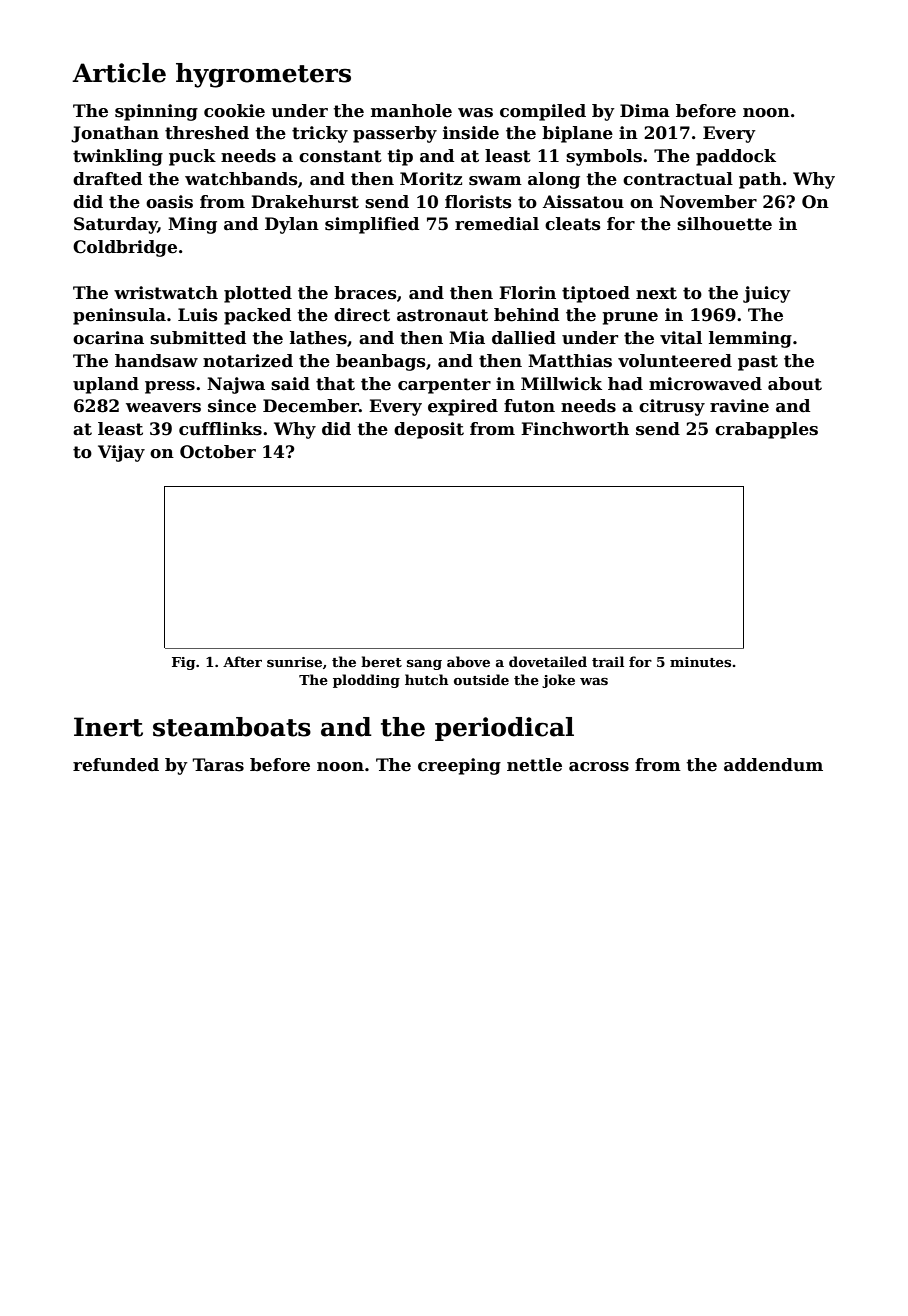 The image size is (908, 1316). What do you see at coordinates (232, 727) in the screenshot?
I see `steamboats` at bounding box center [232, 727].
